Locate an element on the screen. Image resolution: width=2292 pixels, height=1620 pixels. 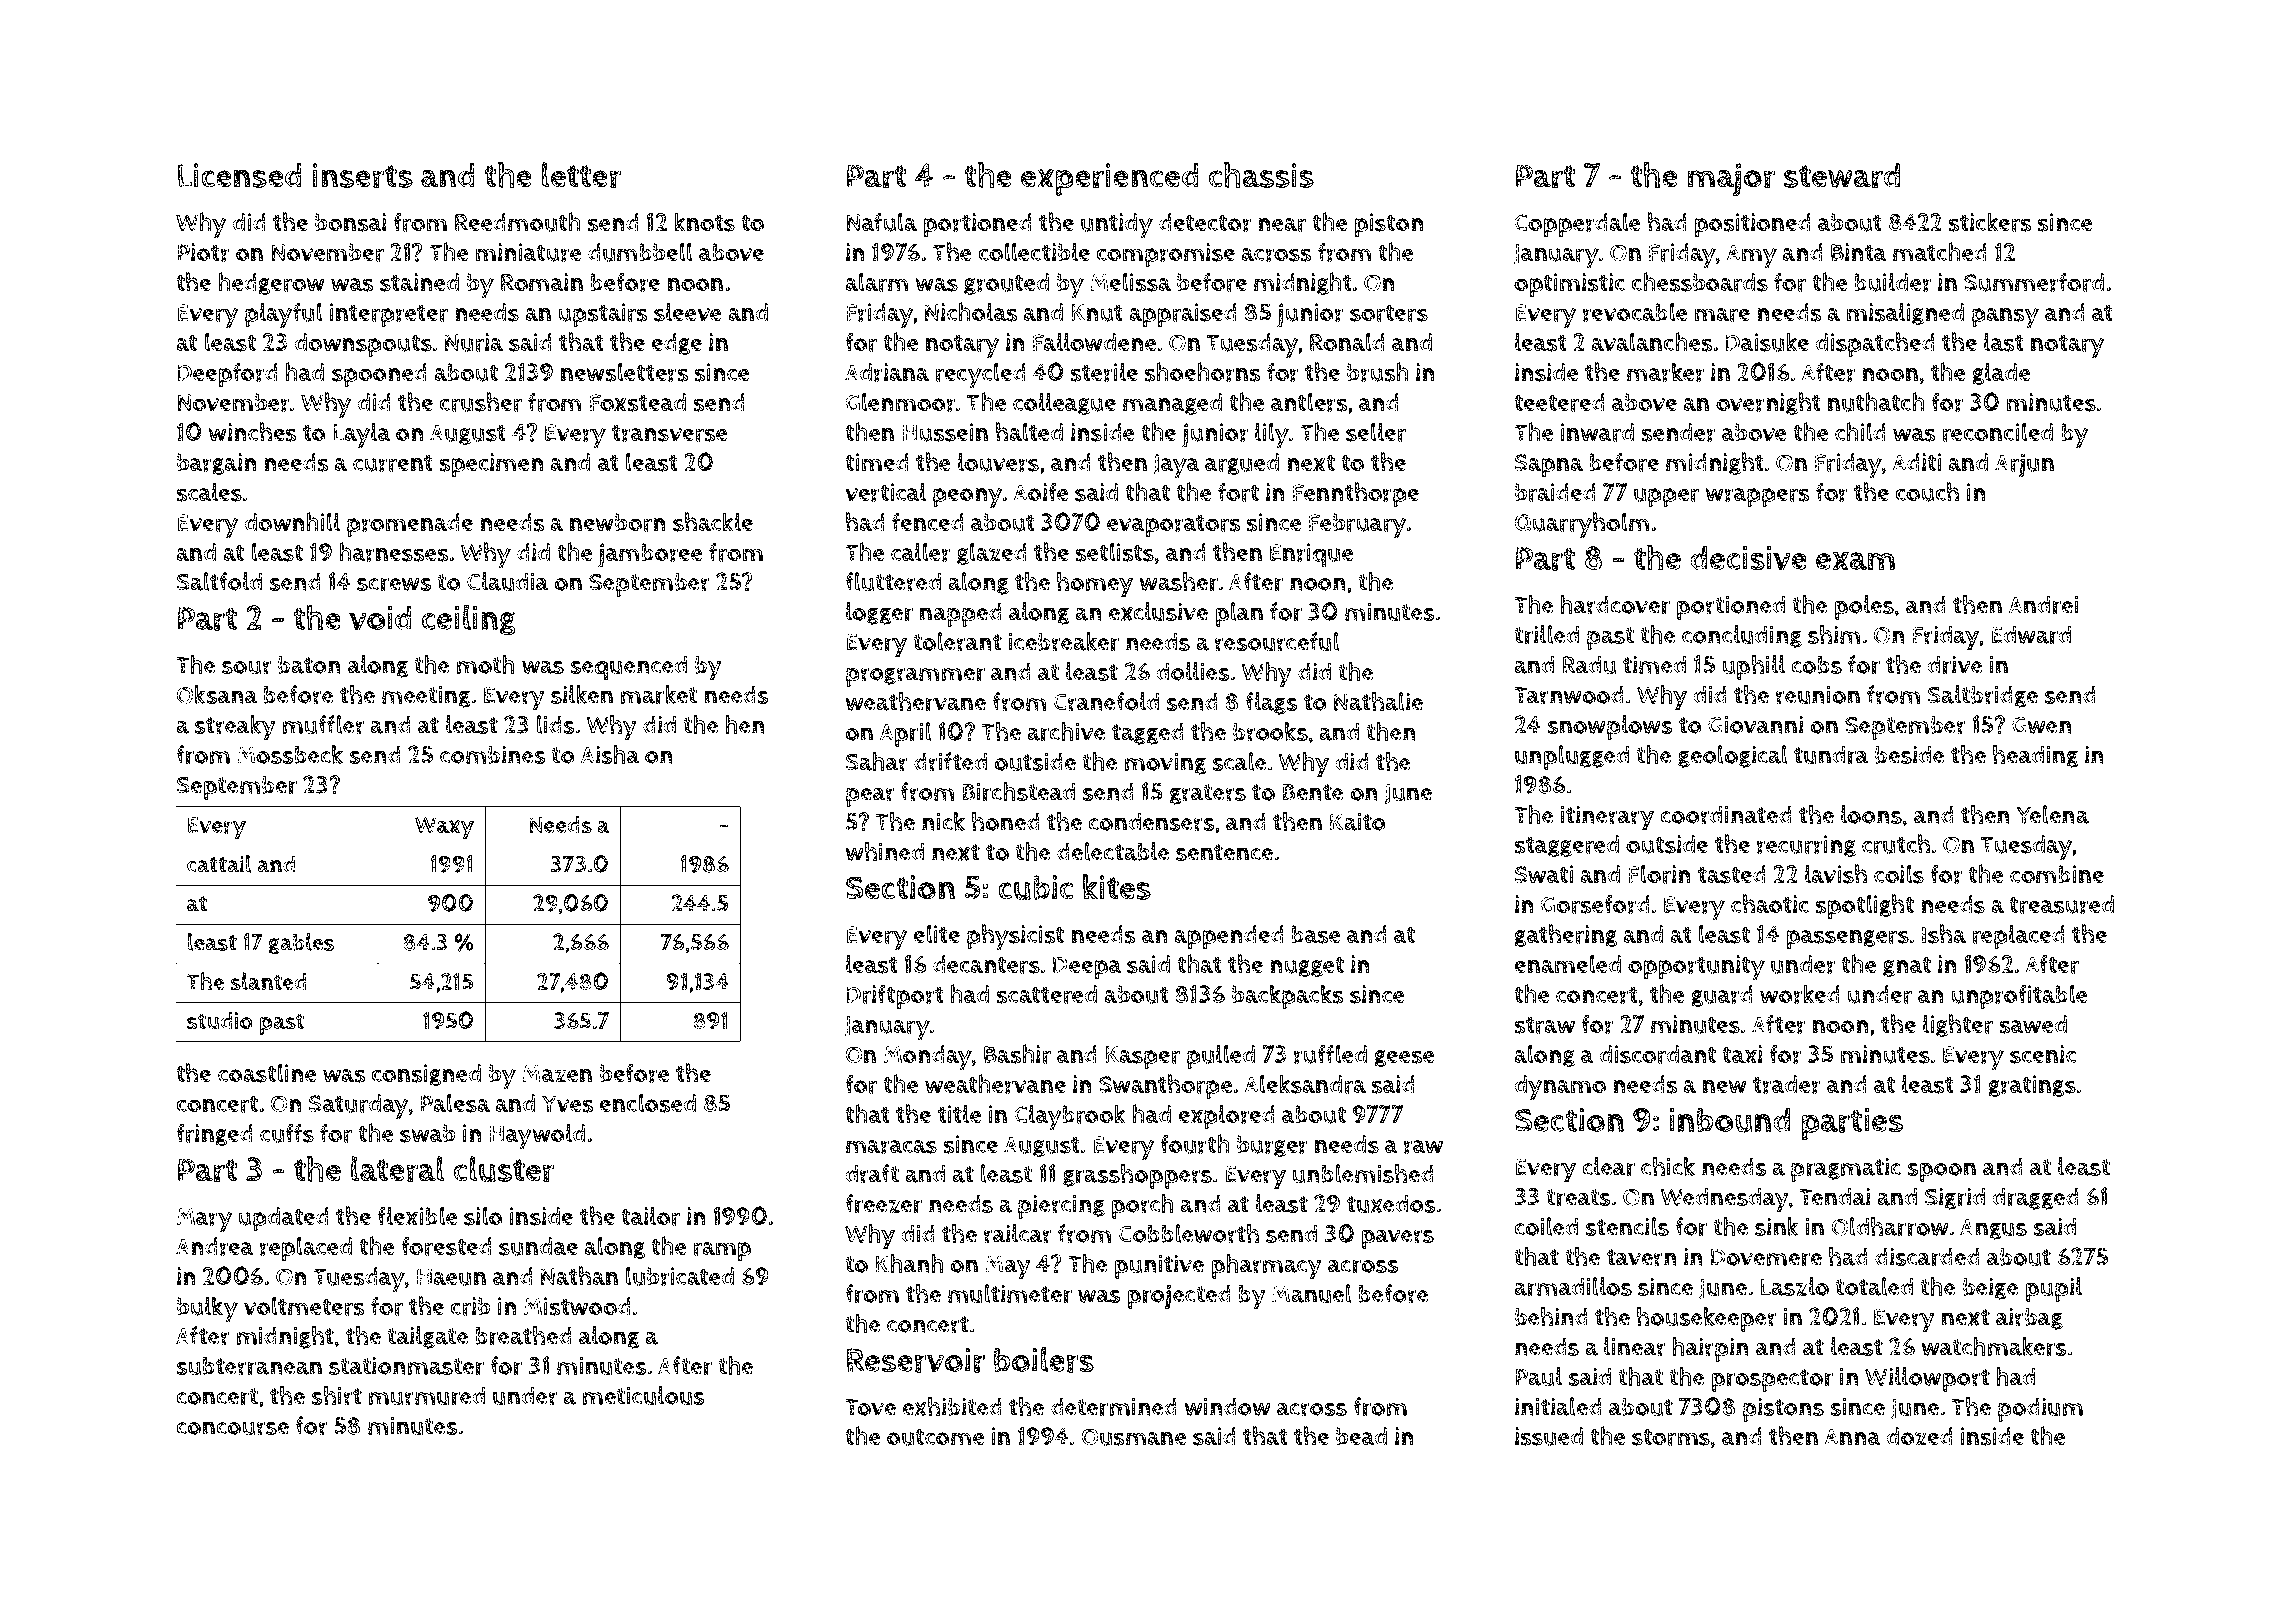
Oksana is located at coordinates (217, 694).
